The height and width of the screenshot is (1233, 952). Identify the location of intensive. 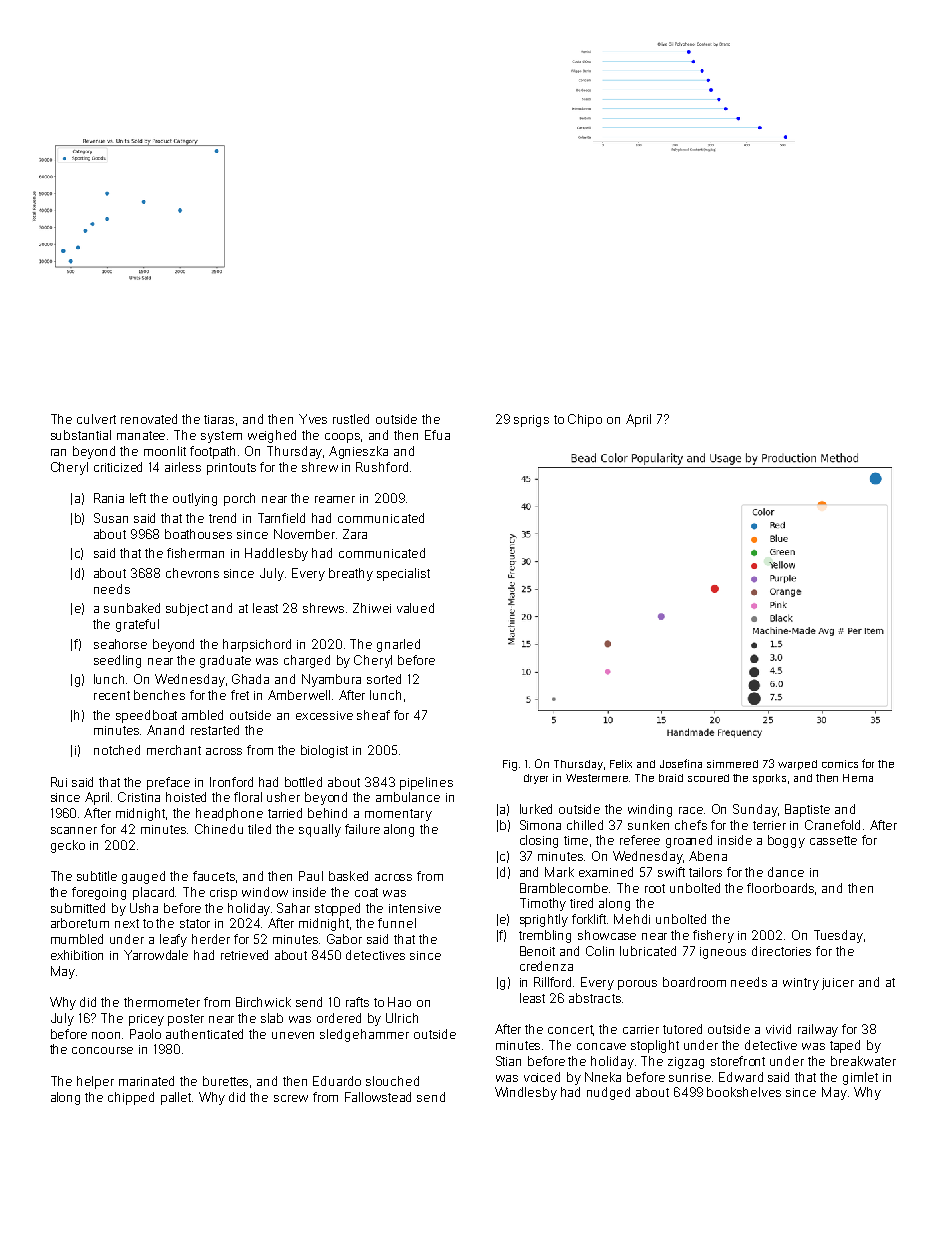
(415, 908).
